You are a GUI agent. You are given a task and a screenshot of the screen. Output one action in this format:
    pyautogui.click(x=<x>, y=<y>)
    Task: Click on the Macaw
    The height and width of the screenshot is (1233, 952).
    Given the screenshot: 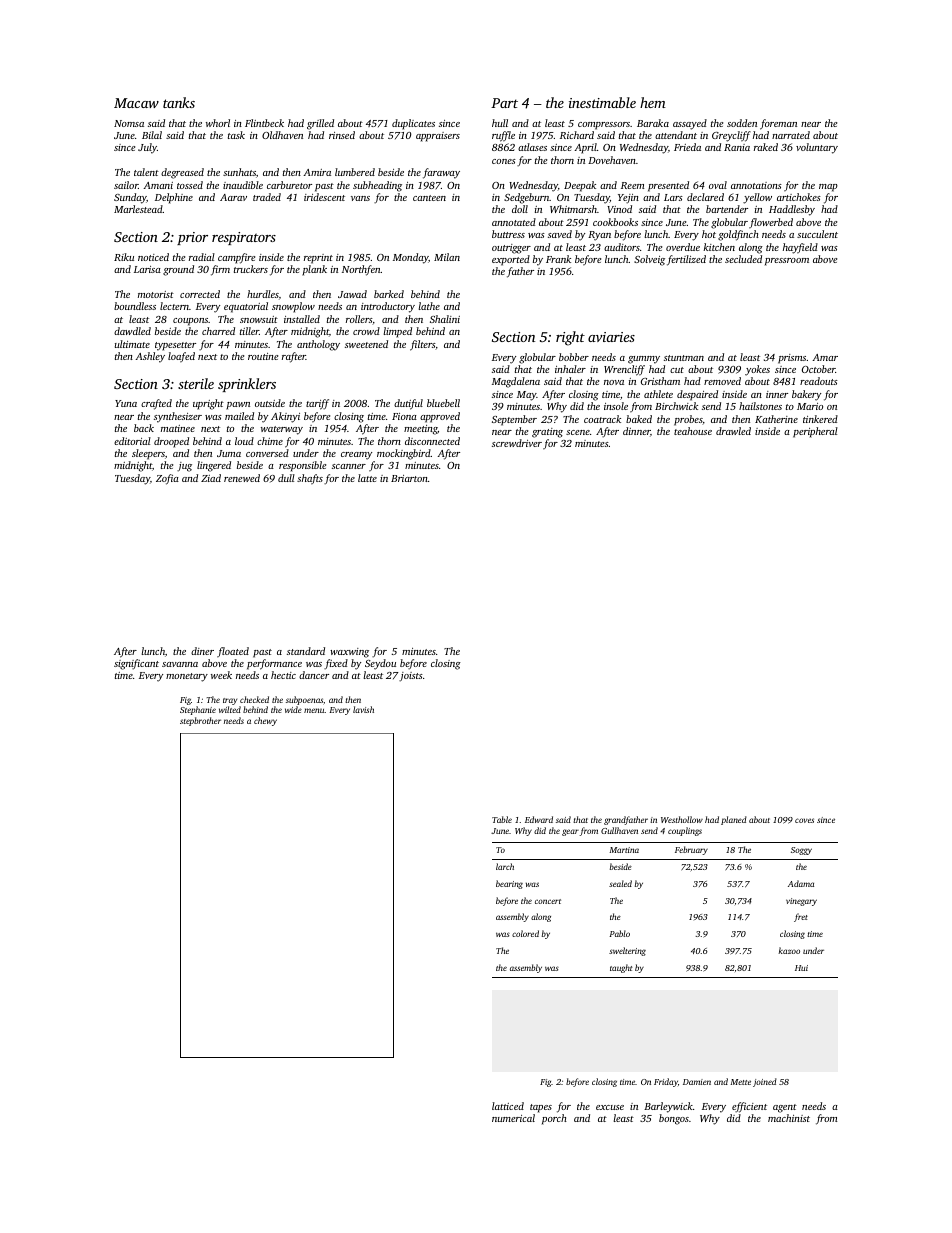 What is the action you would take?
    pyautogui.click(x=136, y=103)
